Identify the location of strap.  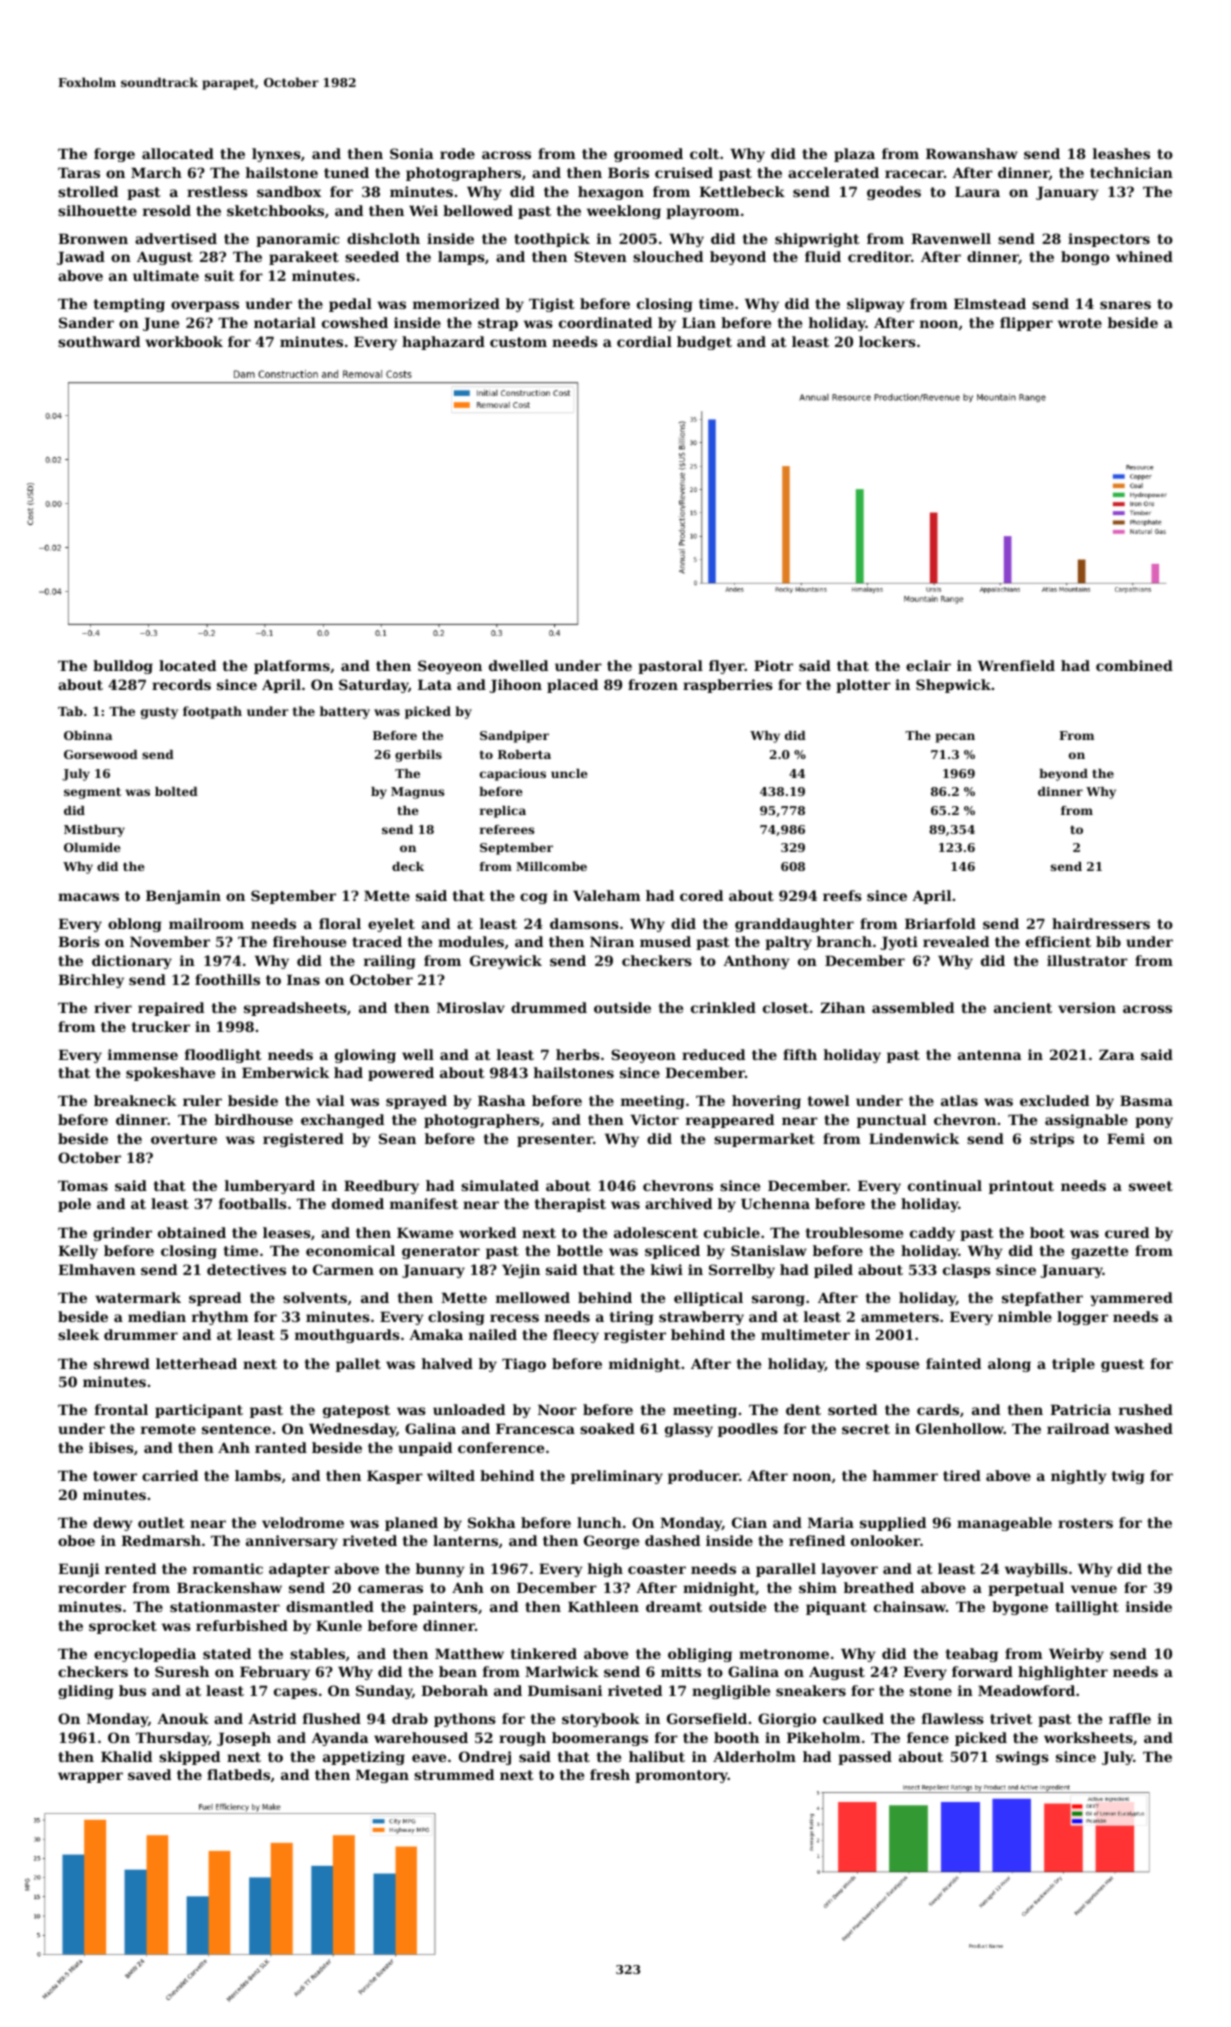
(498, 324).
